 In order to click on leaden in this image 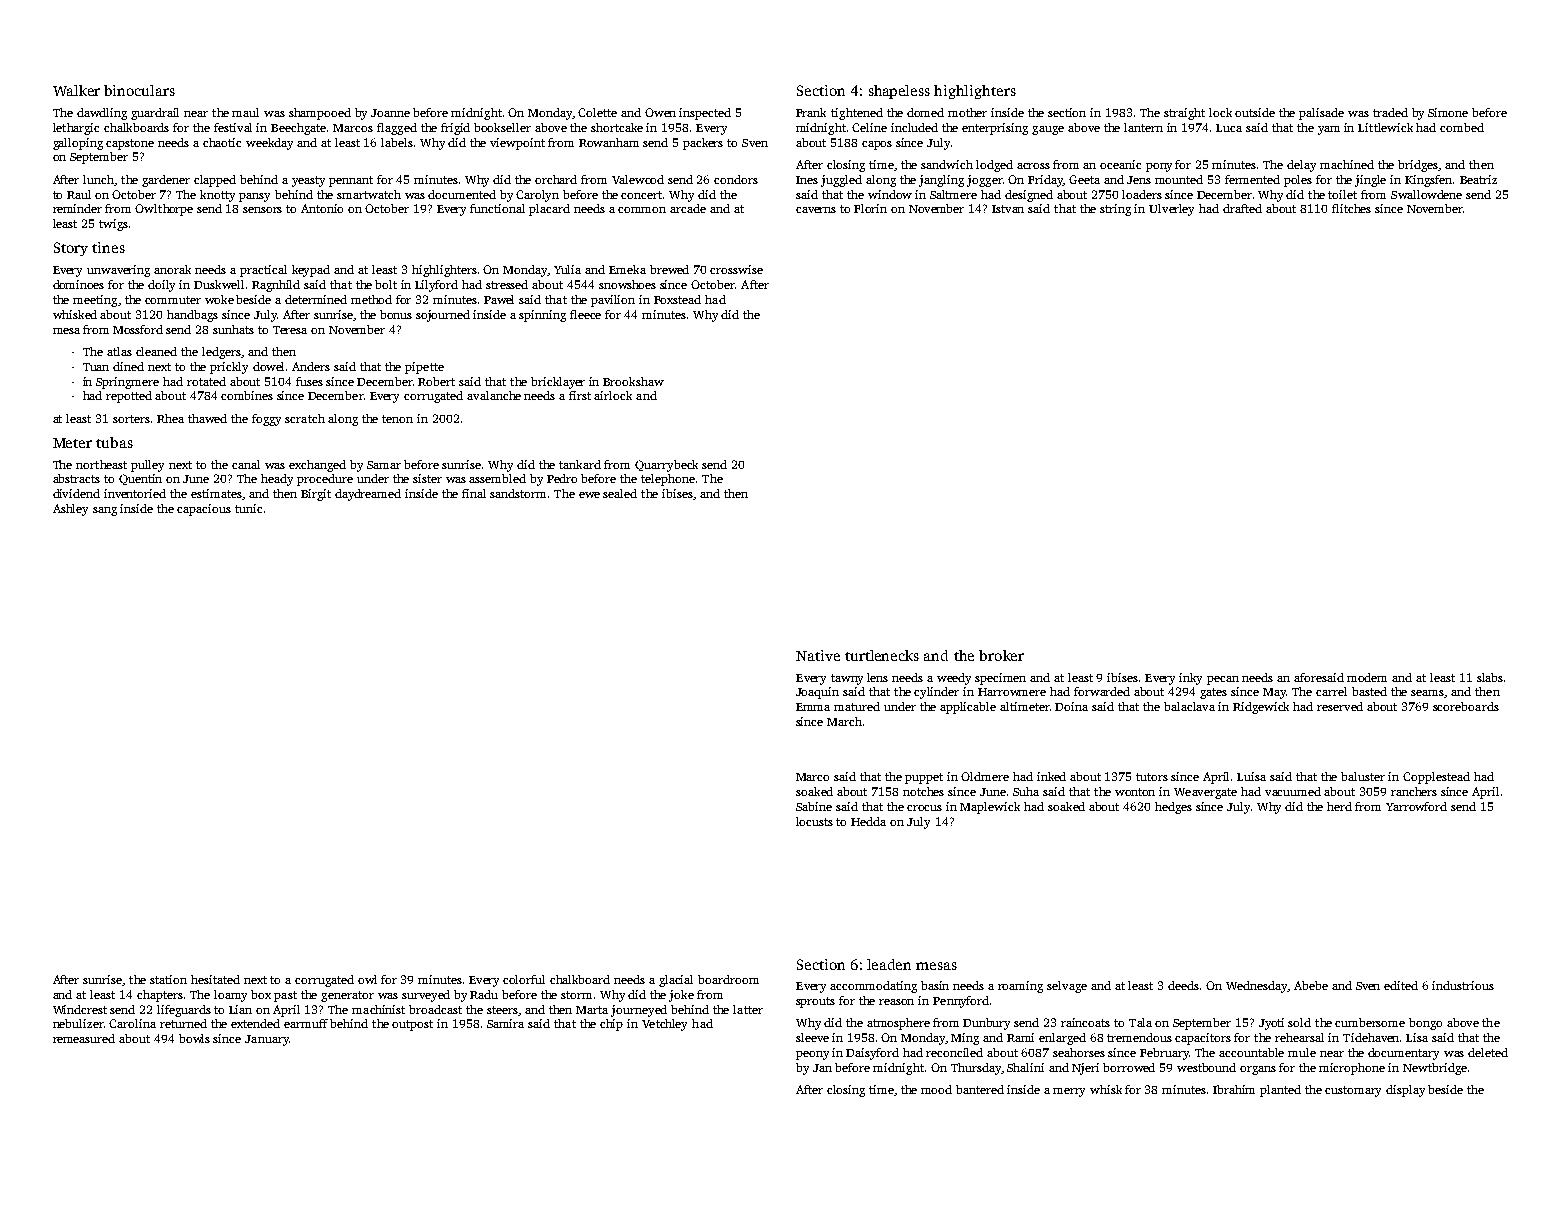, I will do `click(889, 964)`.
